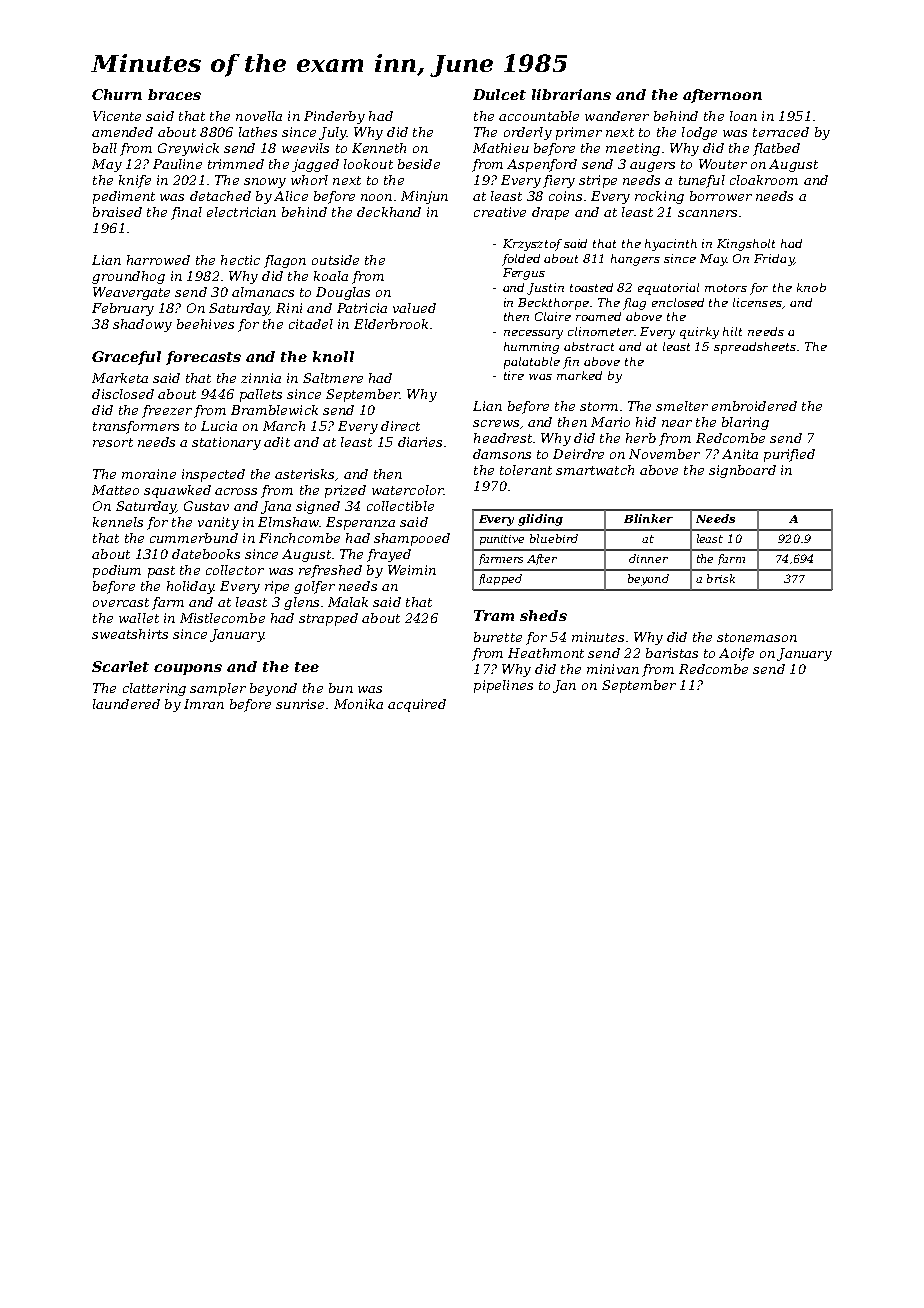  Describe the element at coordinates (420, 442) in the screenshot. I see `diaries` at that location.
